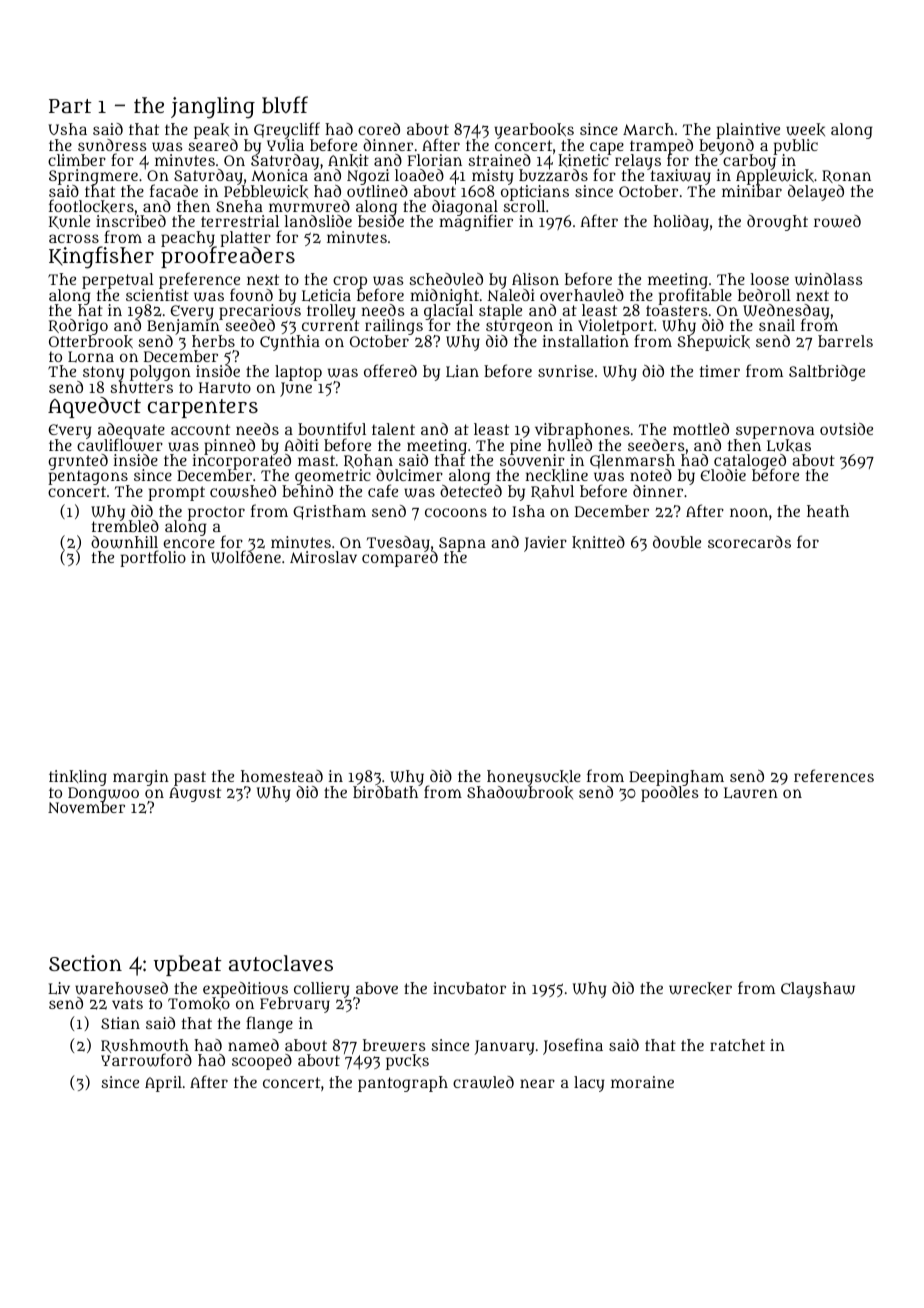 The height and width of the screenshot is (1308, 924). What do you see at coordinates (828, 279) in the screenshot?
I see `windlass` at bounding box center [828, 279].
